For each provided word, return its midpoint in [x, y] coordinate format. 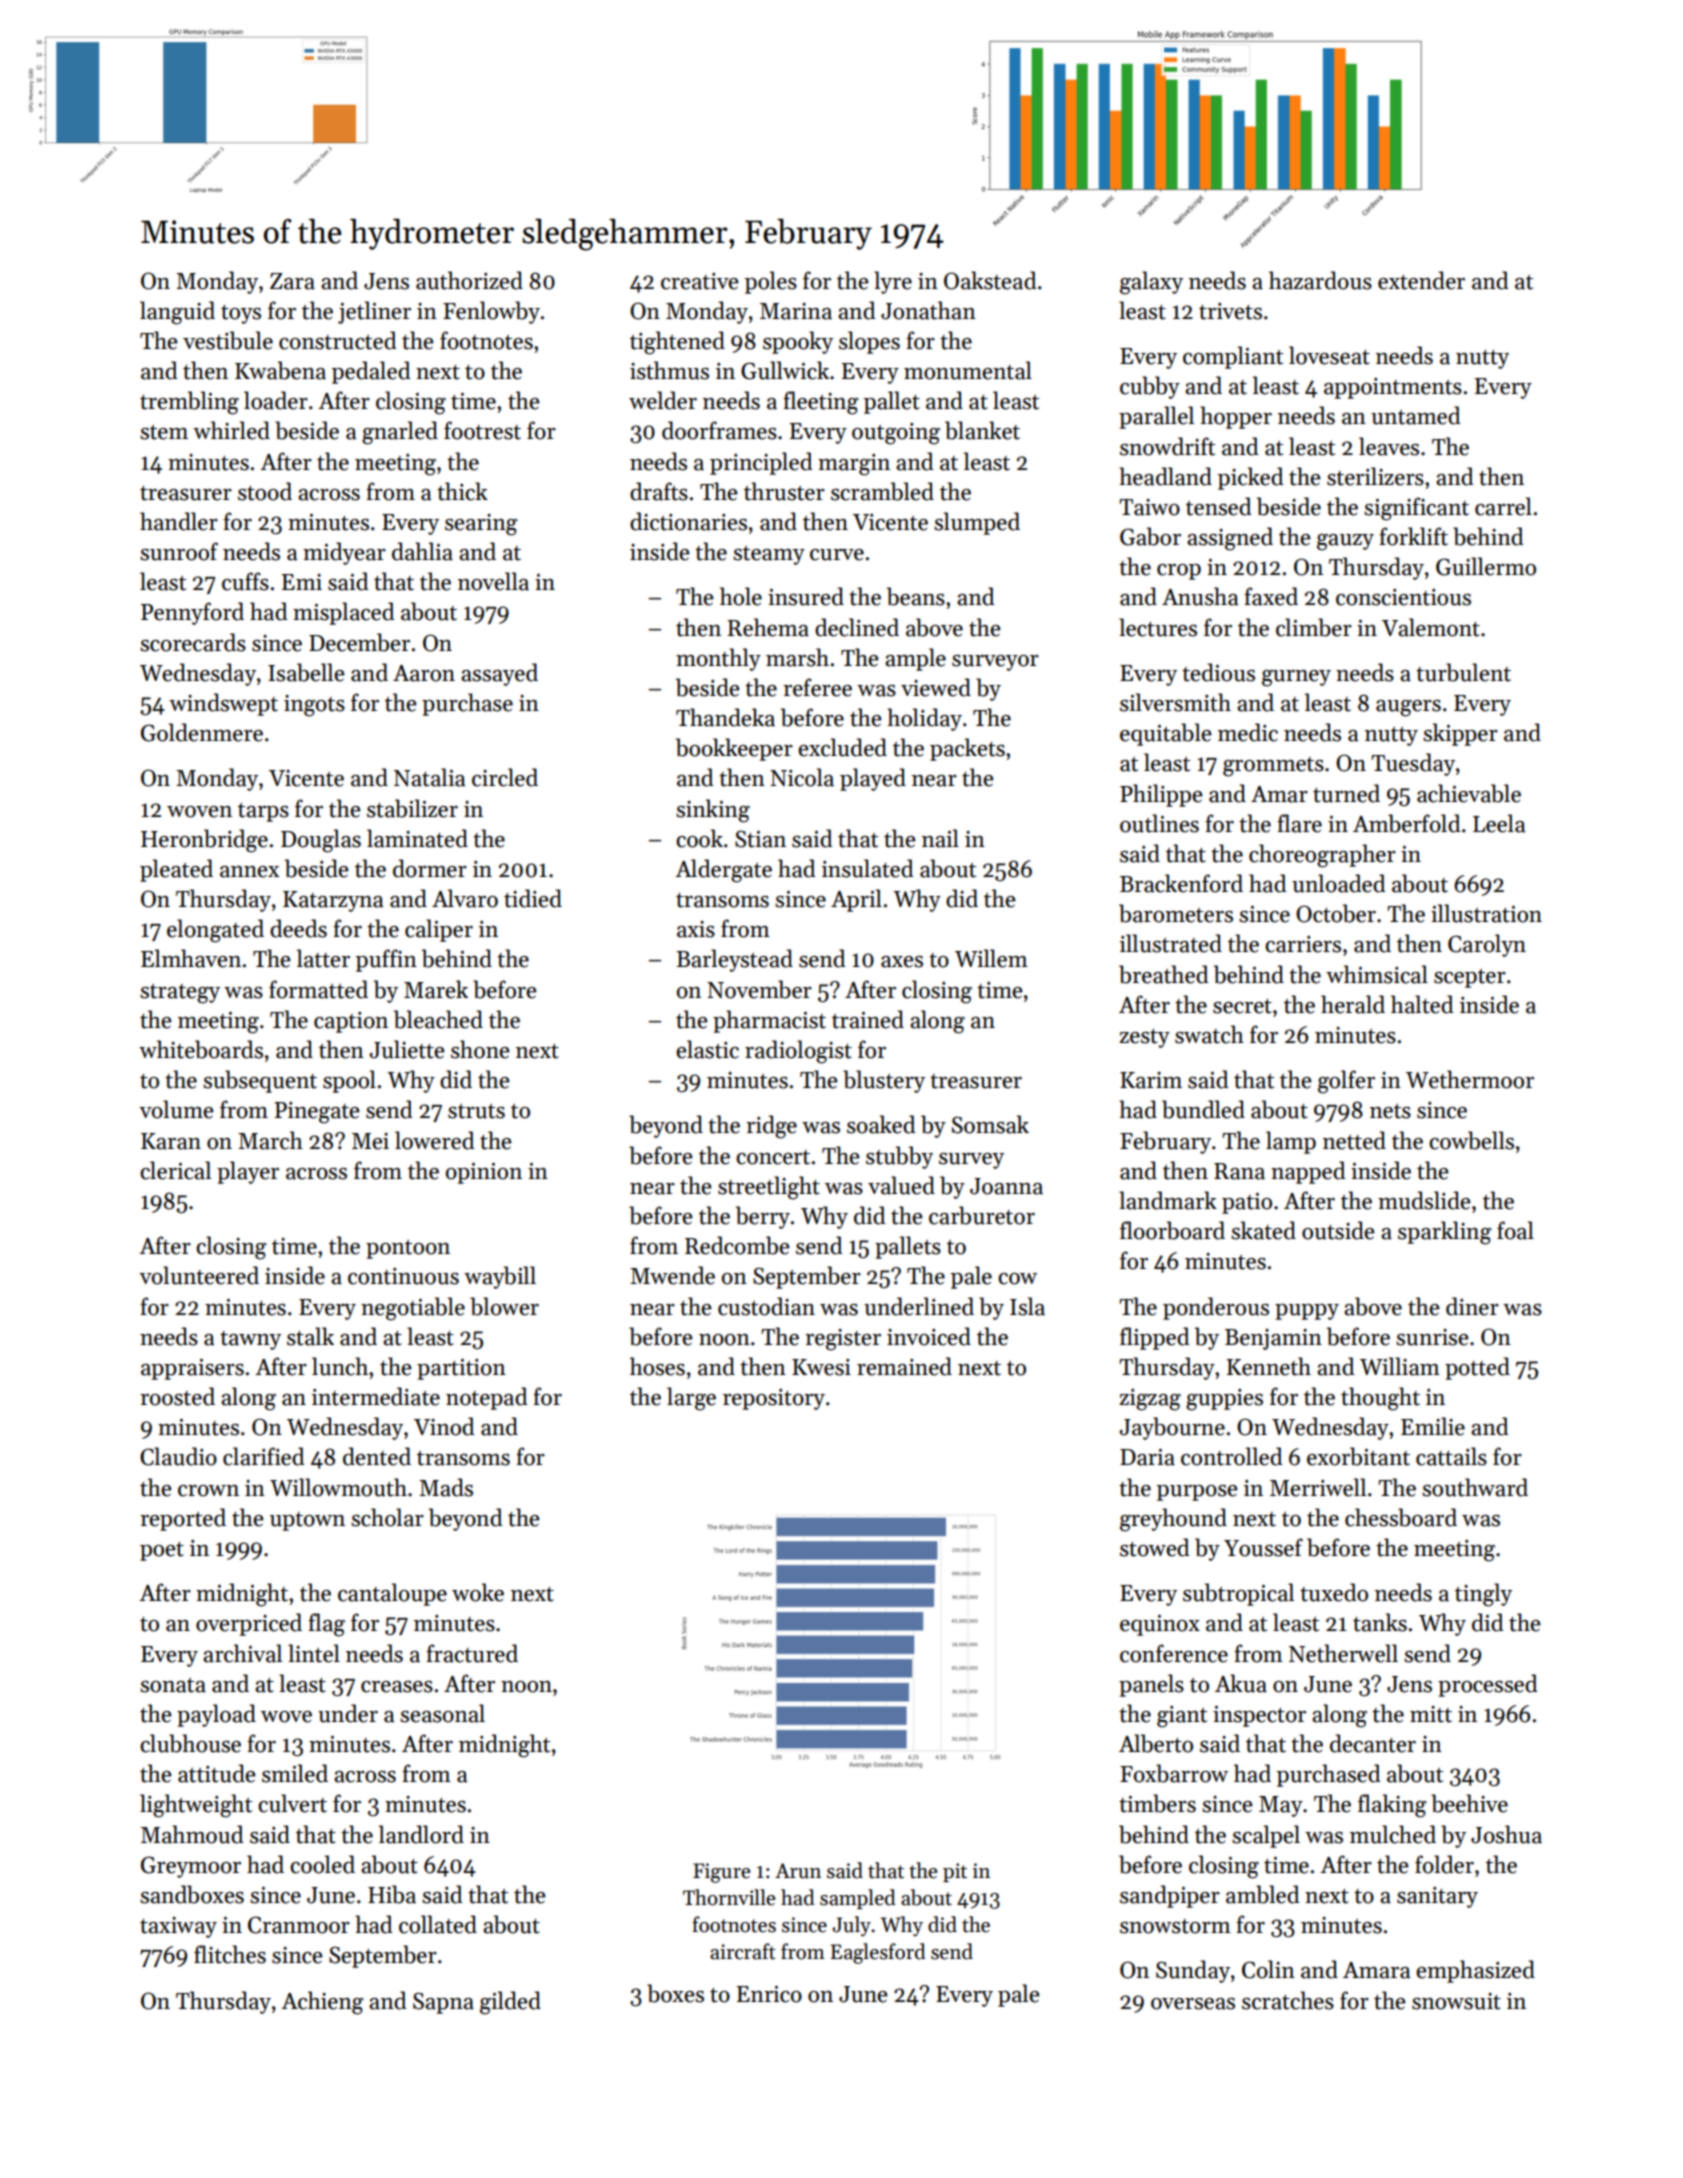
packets [967, 749]
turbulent [1463, 672]
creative [700, 281]
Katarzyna [333, 901]
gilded [510, 2003]
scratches [1288, 2000]
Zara [292, 281]
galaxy [1151, 283]
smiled [295, 1773]
